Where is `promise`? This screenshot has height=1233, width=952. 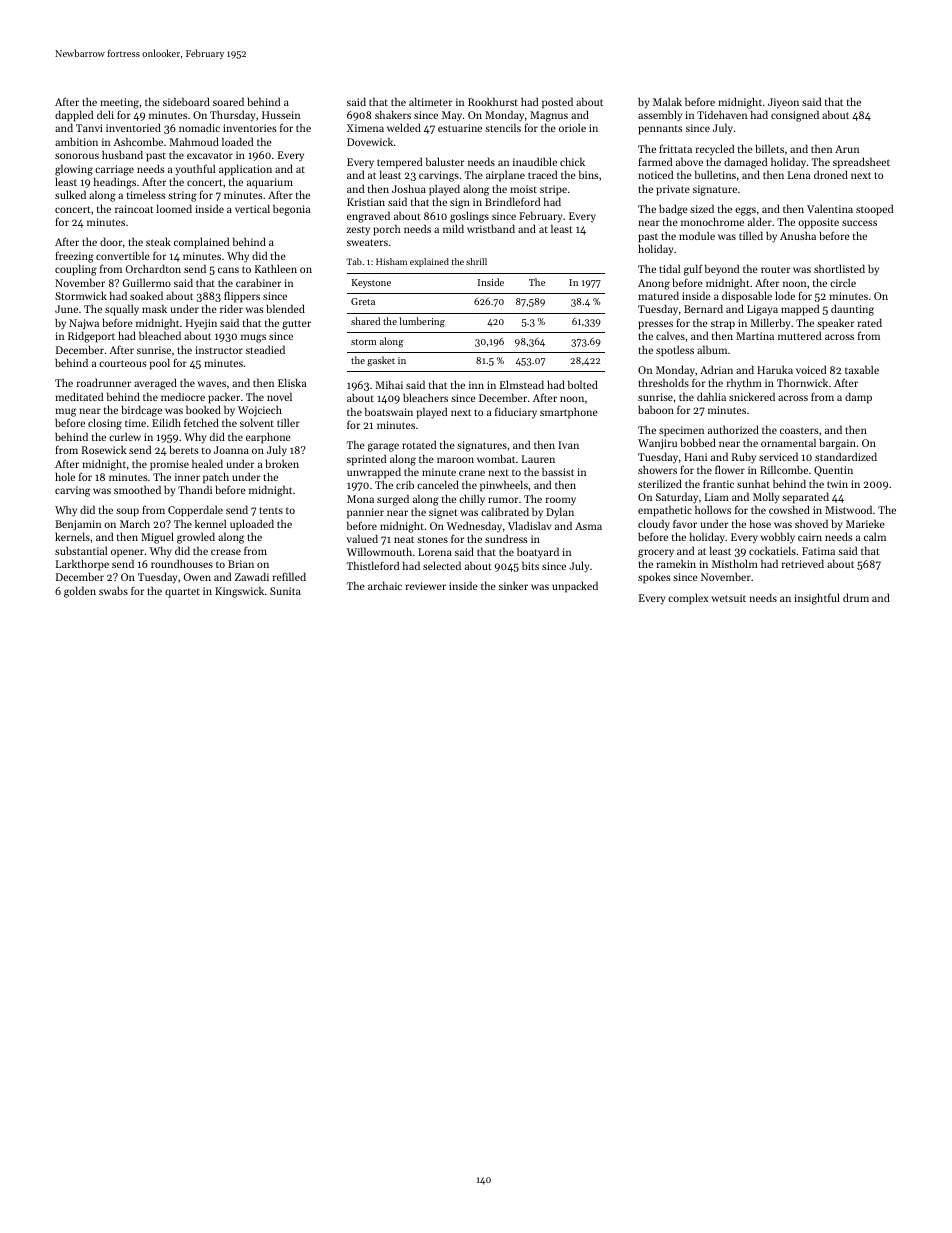
promise is located at coordinates (169, 465).
